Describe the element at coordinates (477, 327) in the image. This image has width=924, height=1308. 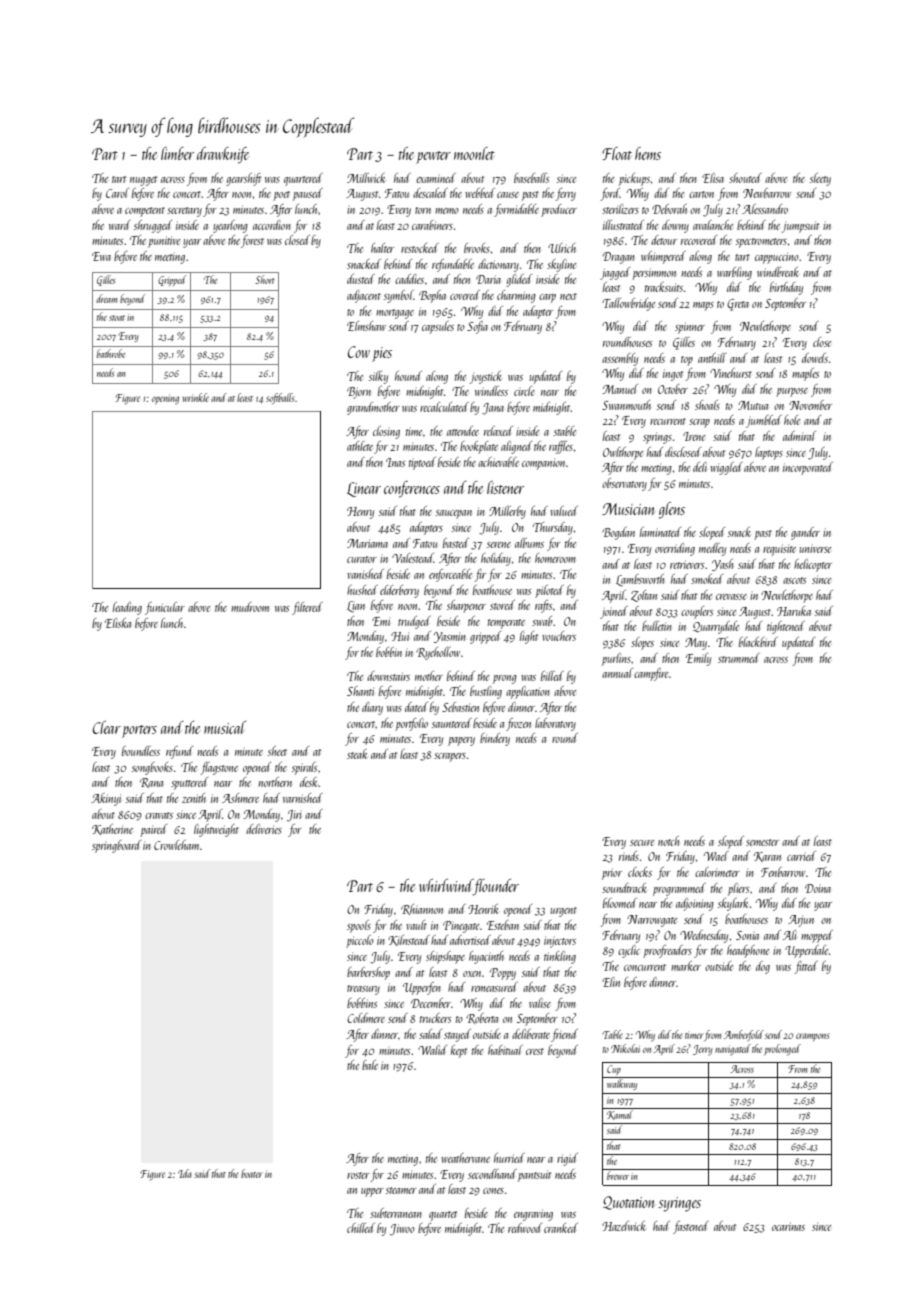
I see `Sofia` at that location.
